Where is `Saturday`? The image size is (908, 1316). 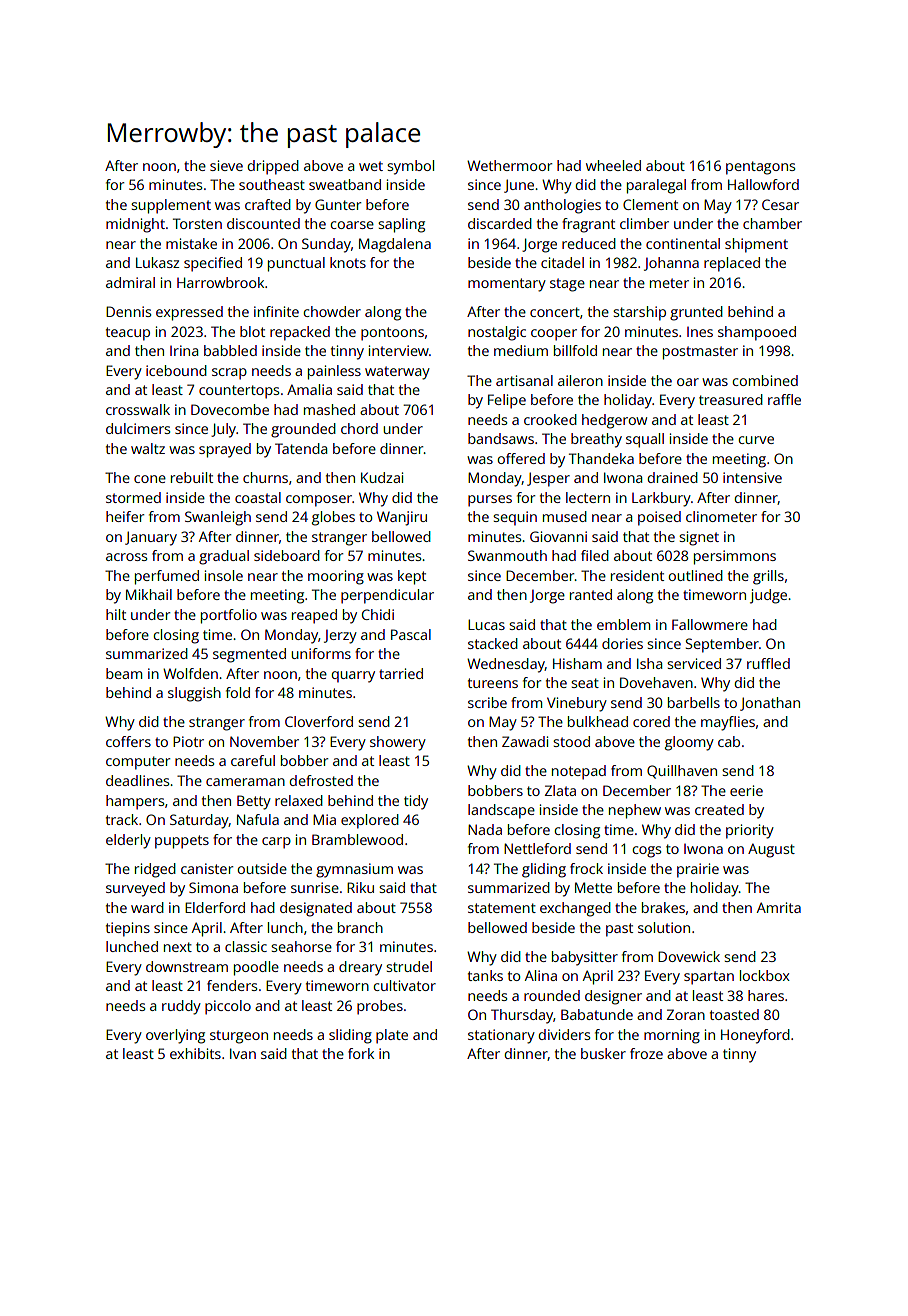
Saturday is located at coordinates (199, 821).
